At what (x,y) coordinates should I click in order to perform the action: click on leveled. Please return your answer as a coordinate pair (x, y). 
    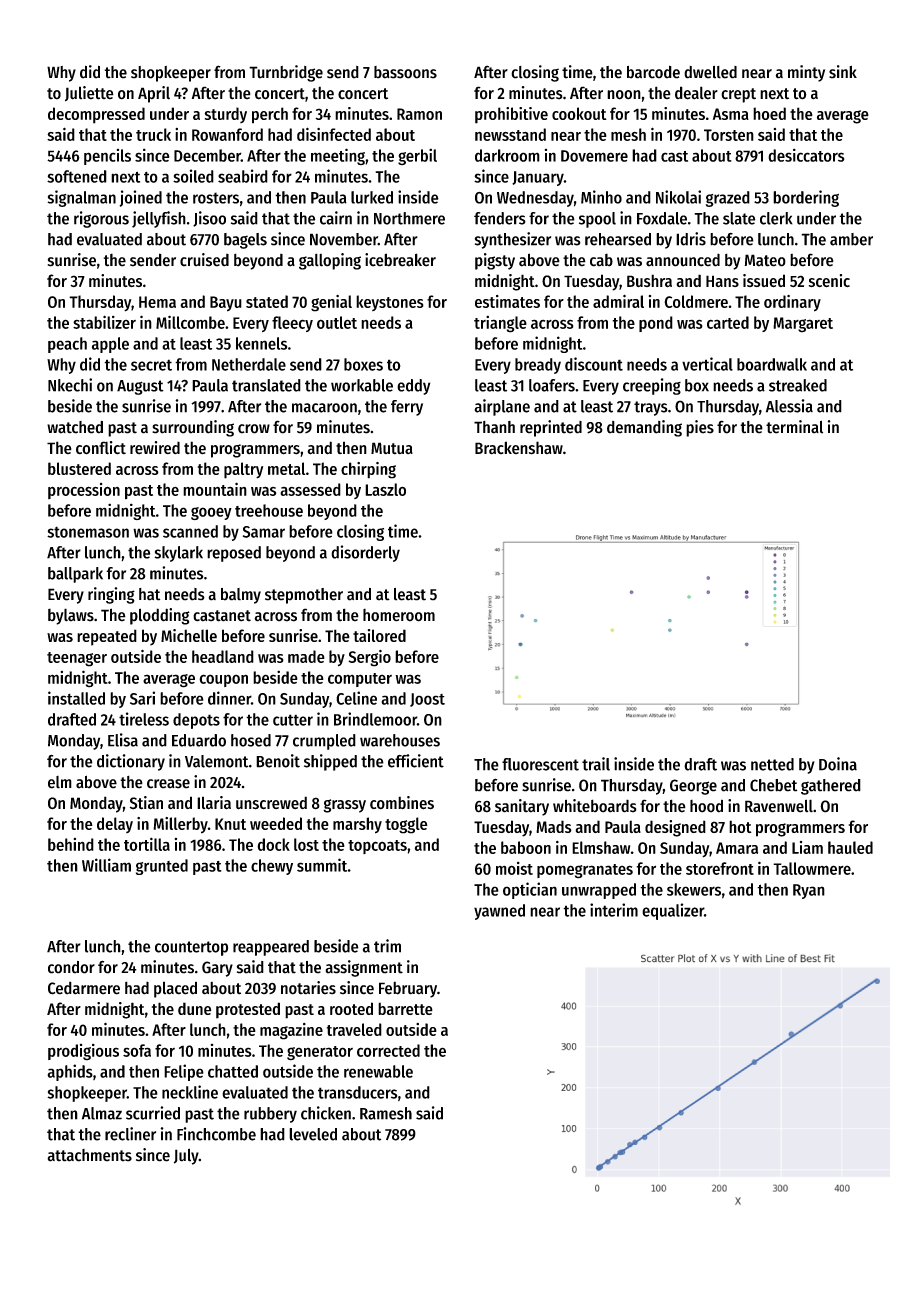
    Looking at the image, I should click on (313, 1134).
